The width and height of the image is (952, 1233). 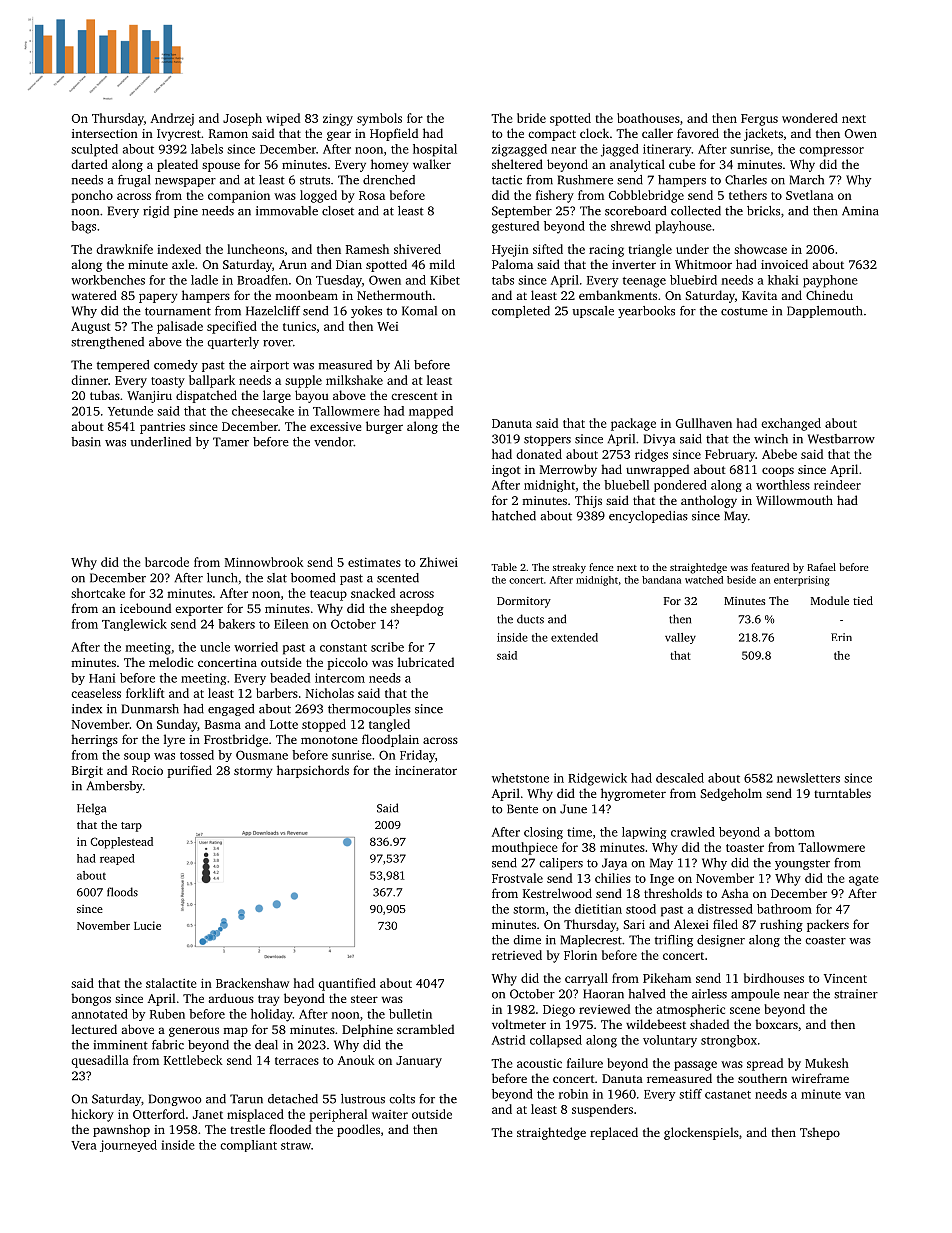 What do you see at coordinates (358, 1130) in the image?
I see `poodles` at bounding box center [358, 1130].
